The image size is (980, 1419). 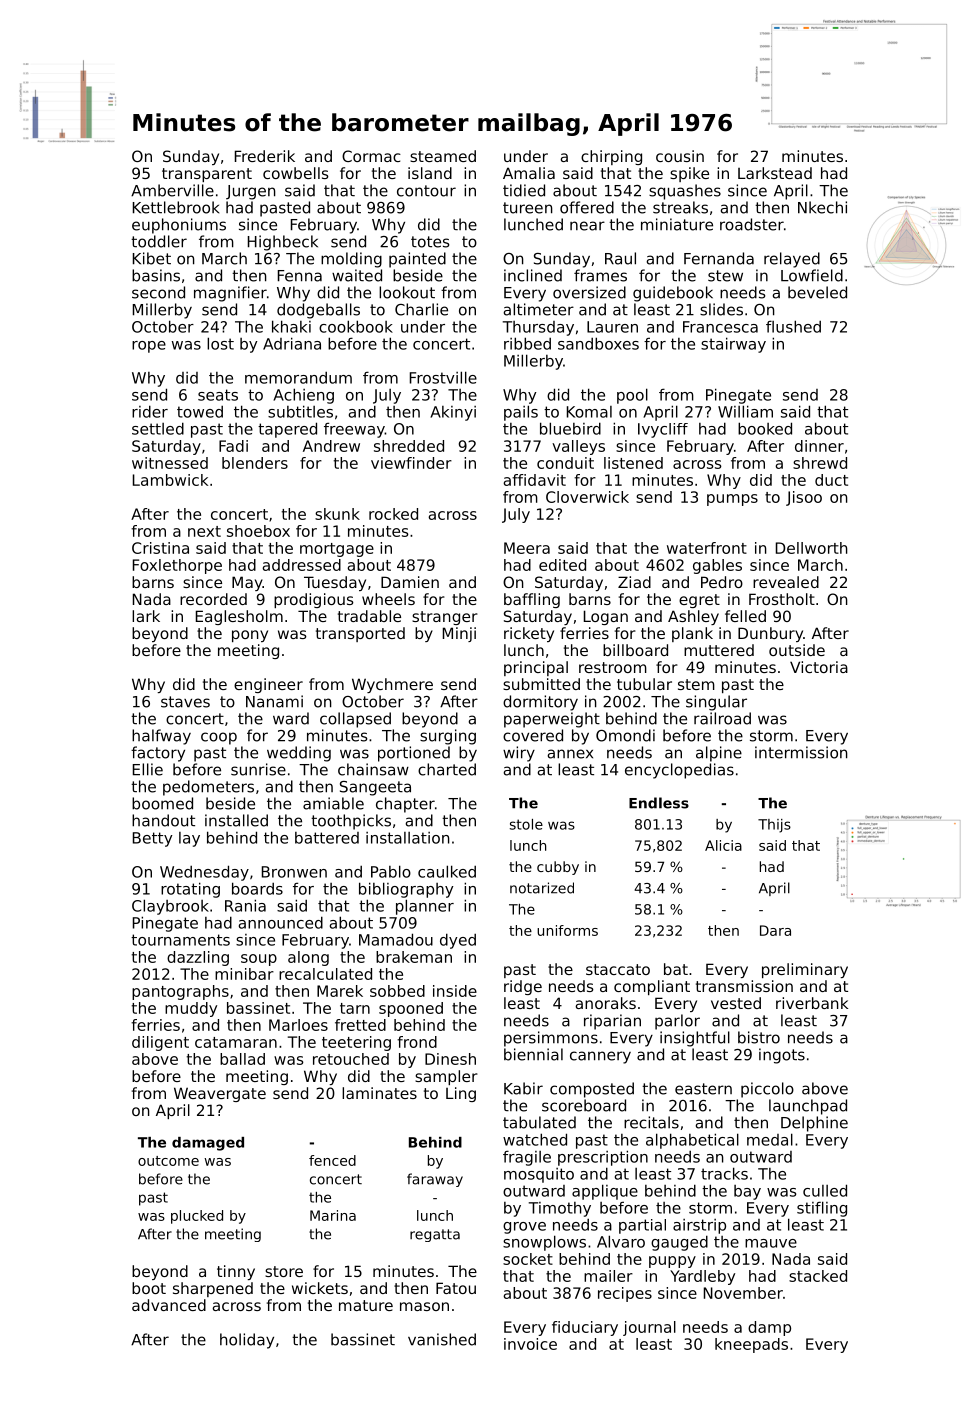 What do you see at coordinates (459, 634) in the screenshot?
I see `Minji` at bounding box center [459, 634].
